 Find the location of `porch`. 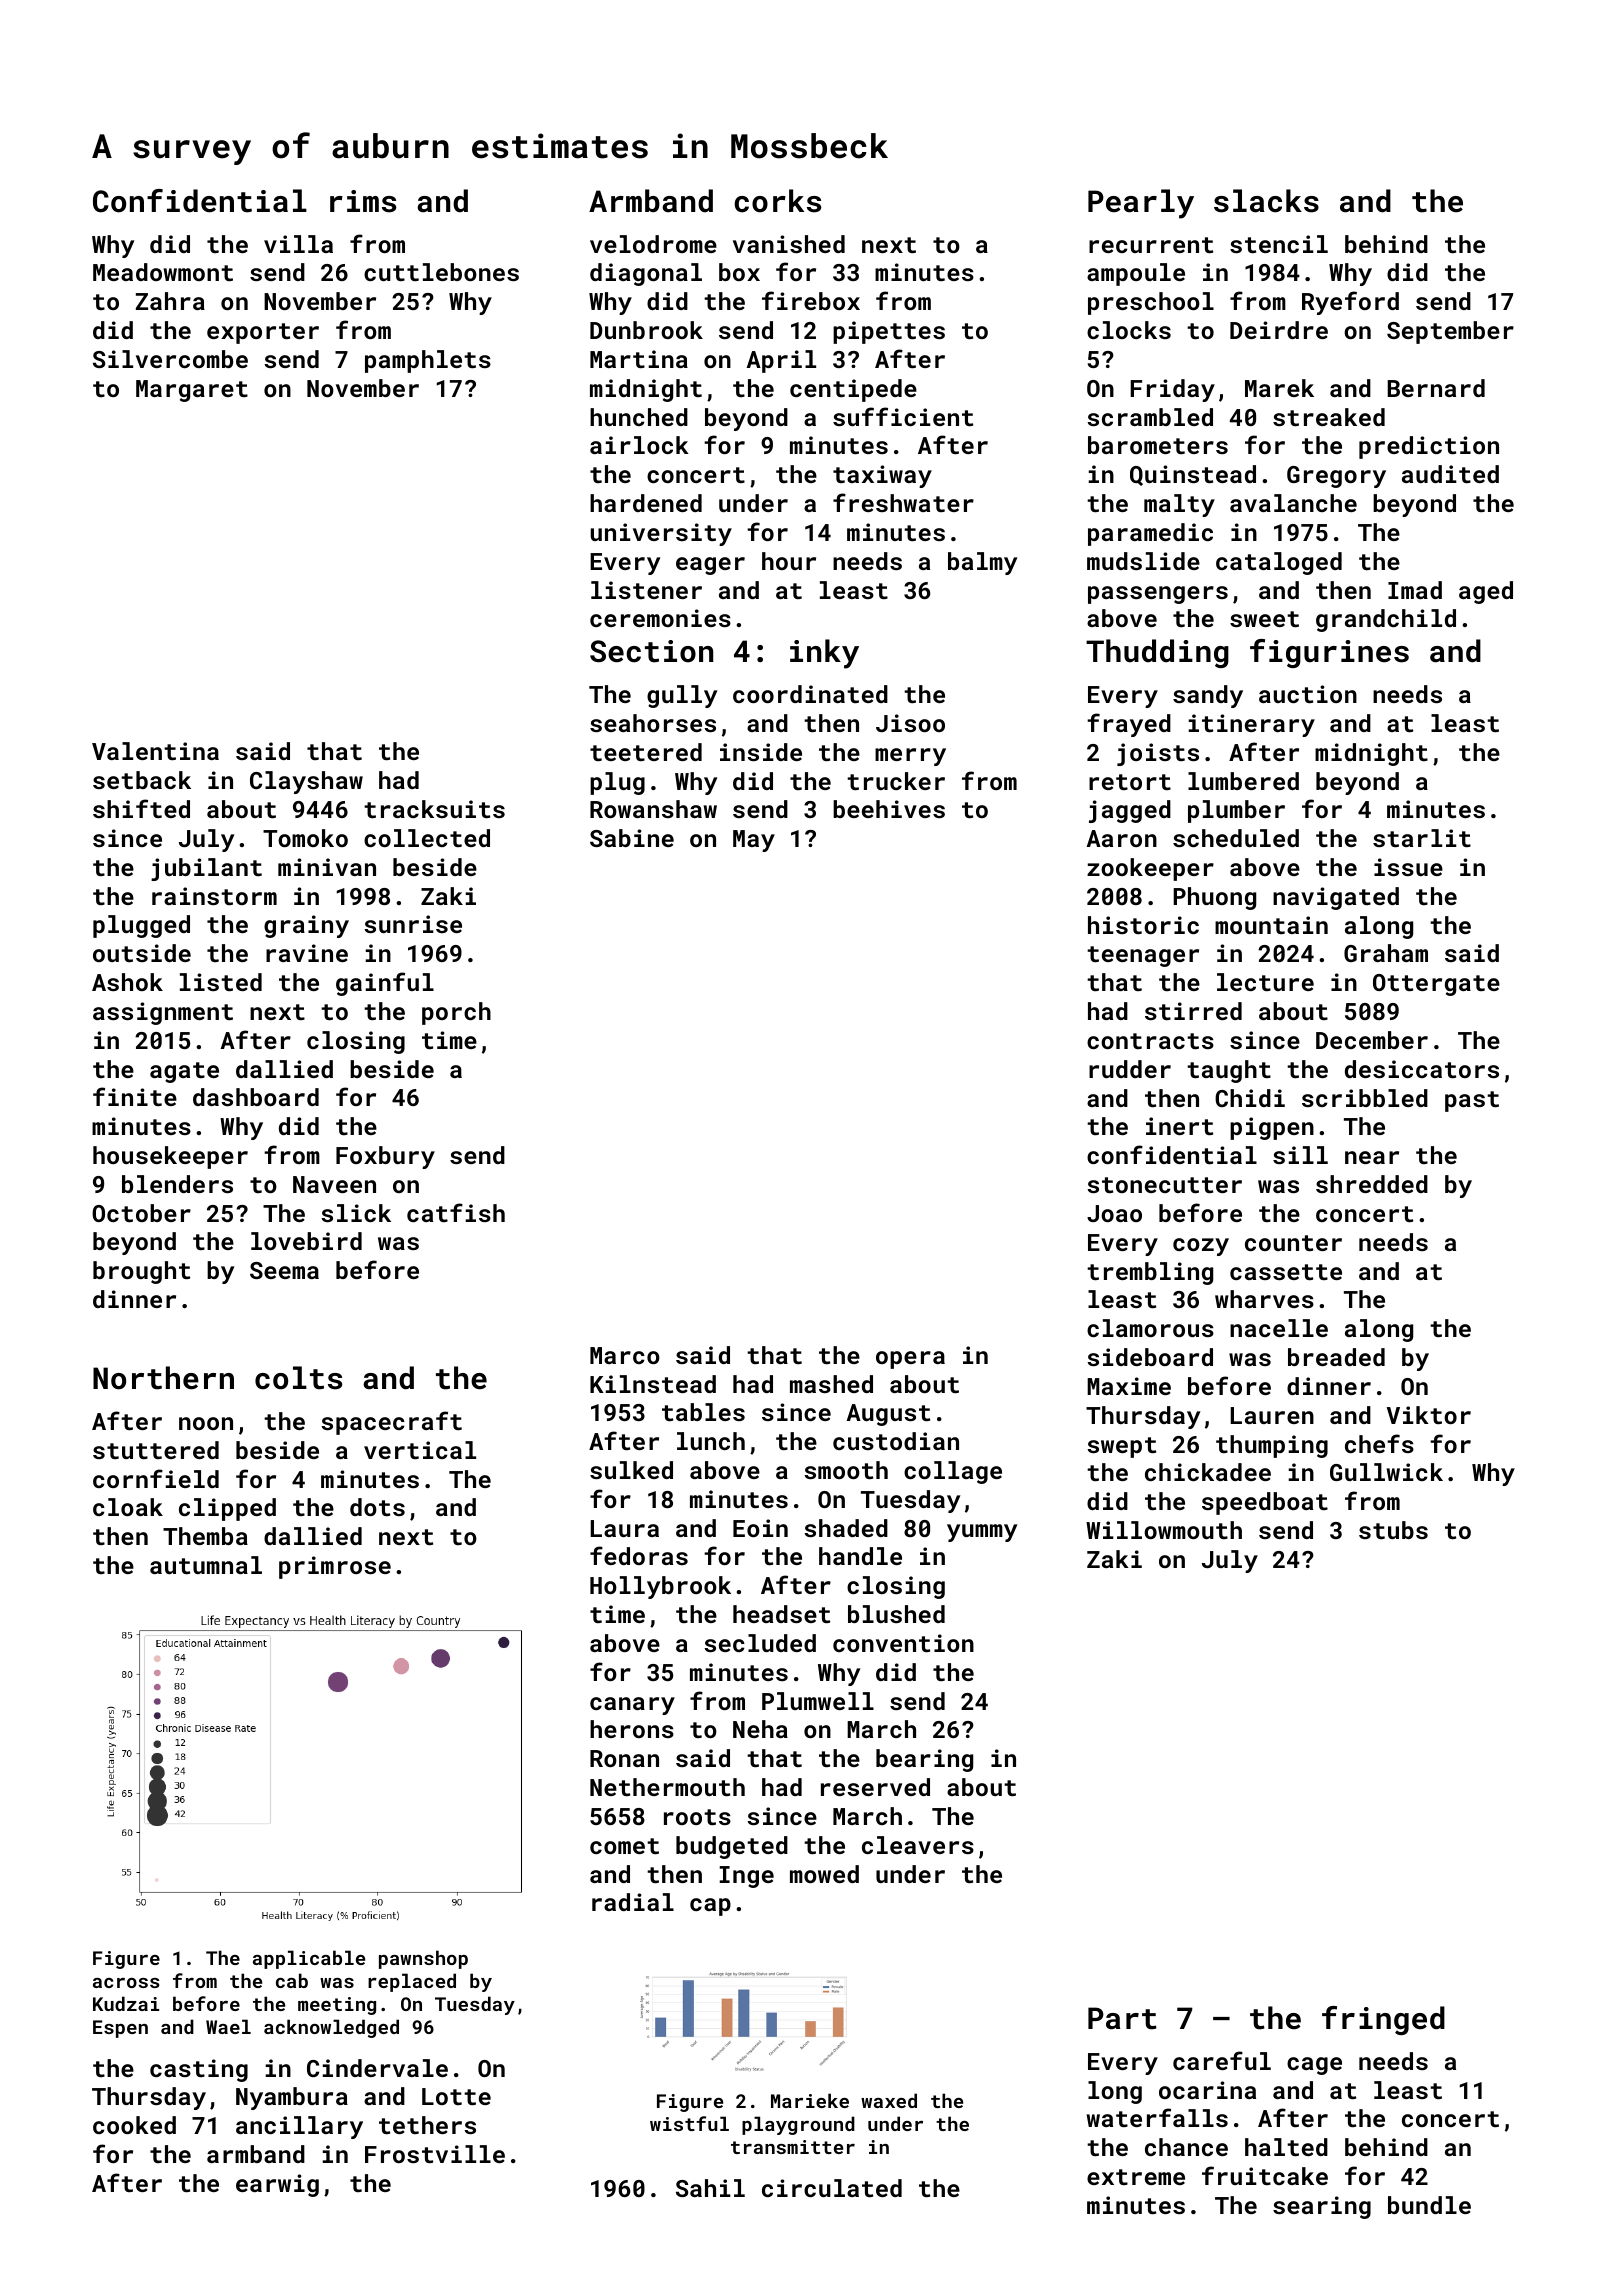

porch is located at coordinates (456, 1013).
